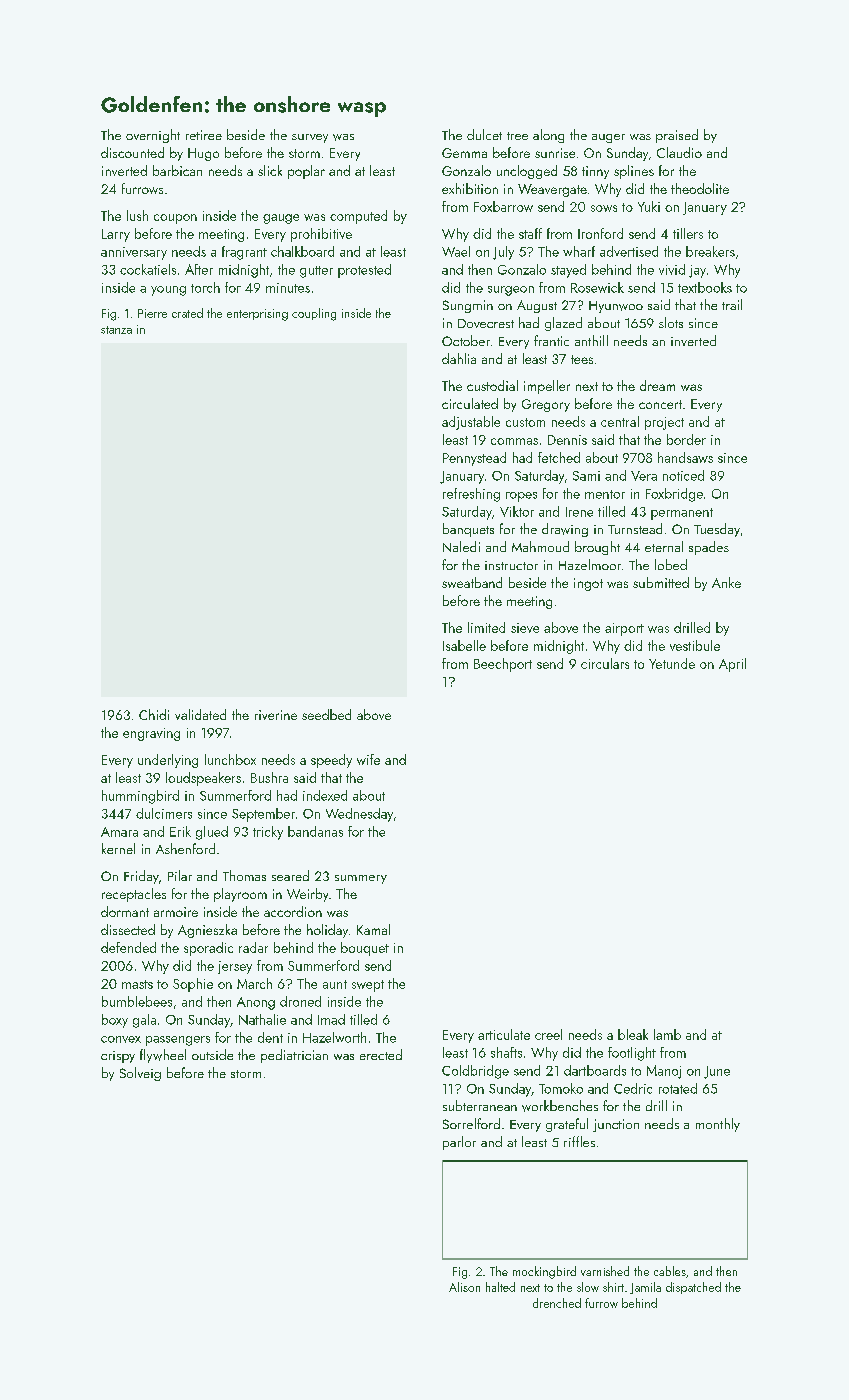  What do you see at coordinates (314, 314) in the page?
I see `coupling` at bounding box center [314, 314].
